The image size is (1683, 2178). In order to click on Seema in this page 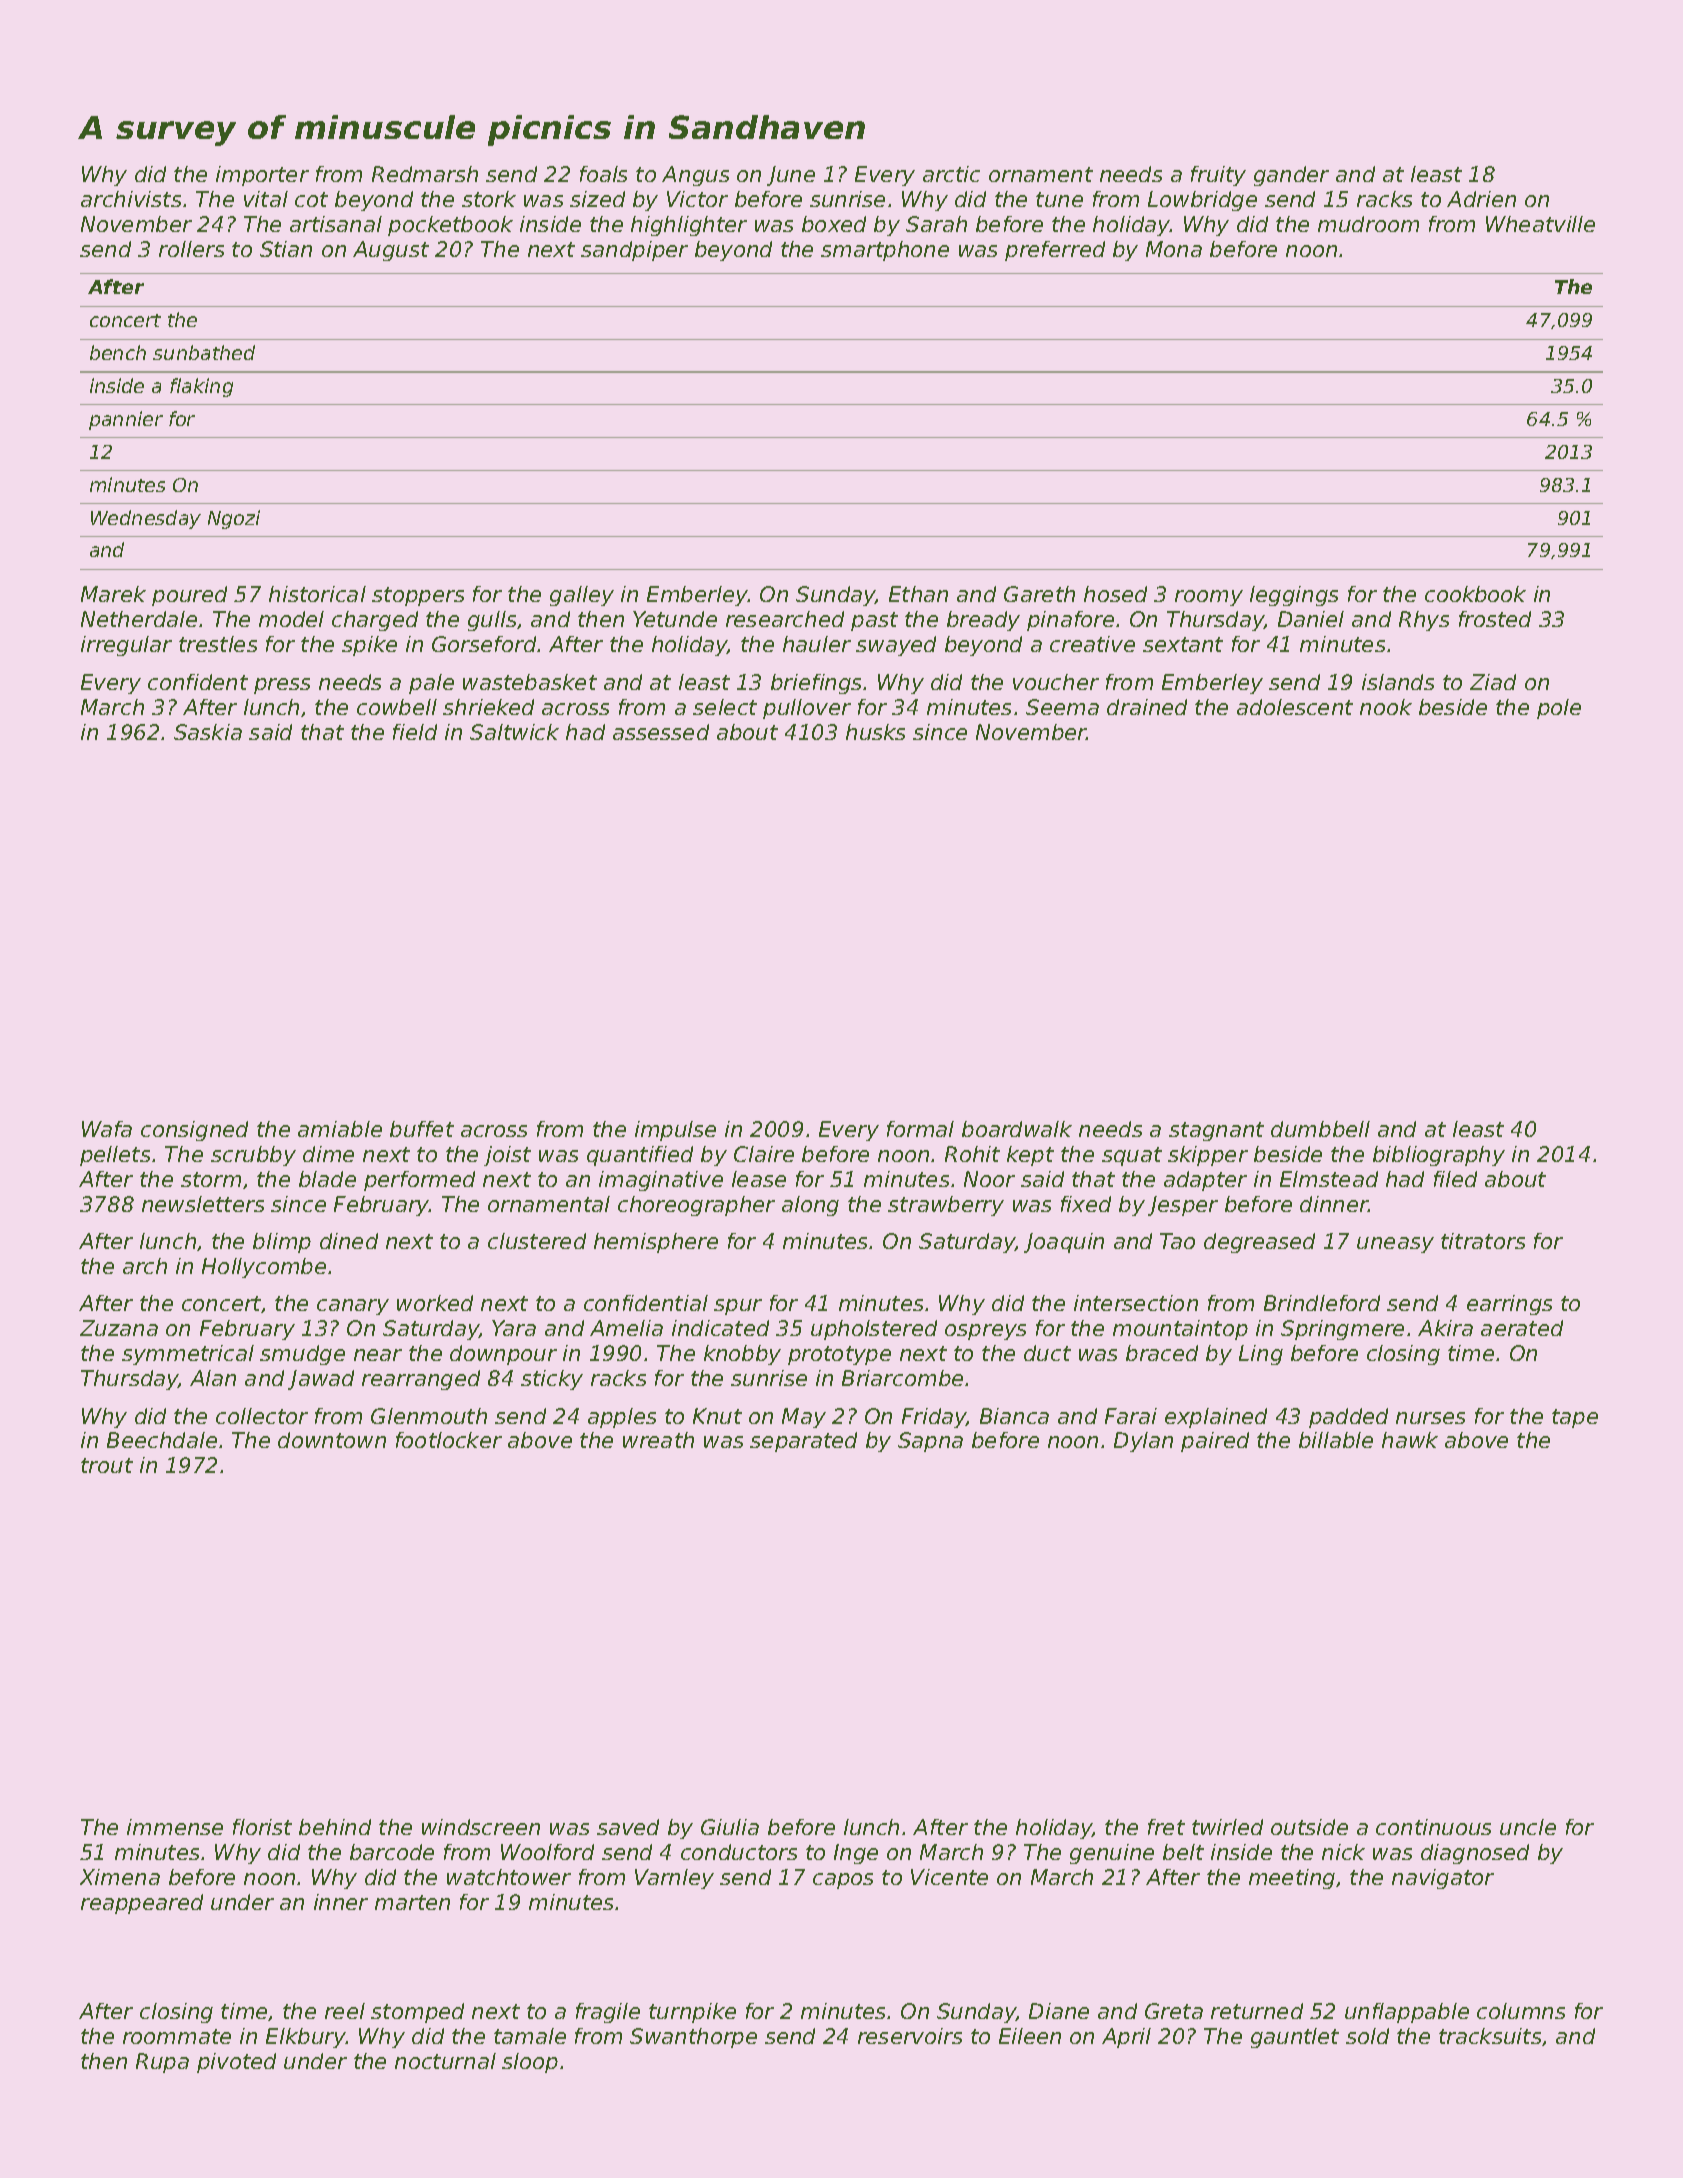, I will do `click(1062, 707)`.
